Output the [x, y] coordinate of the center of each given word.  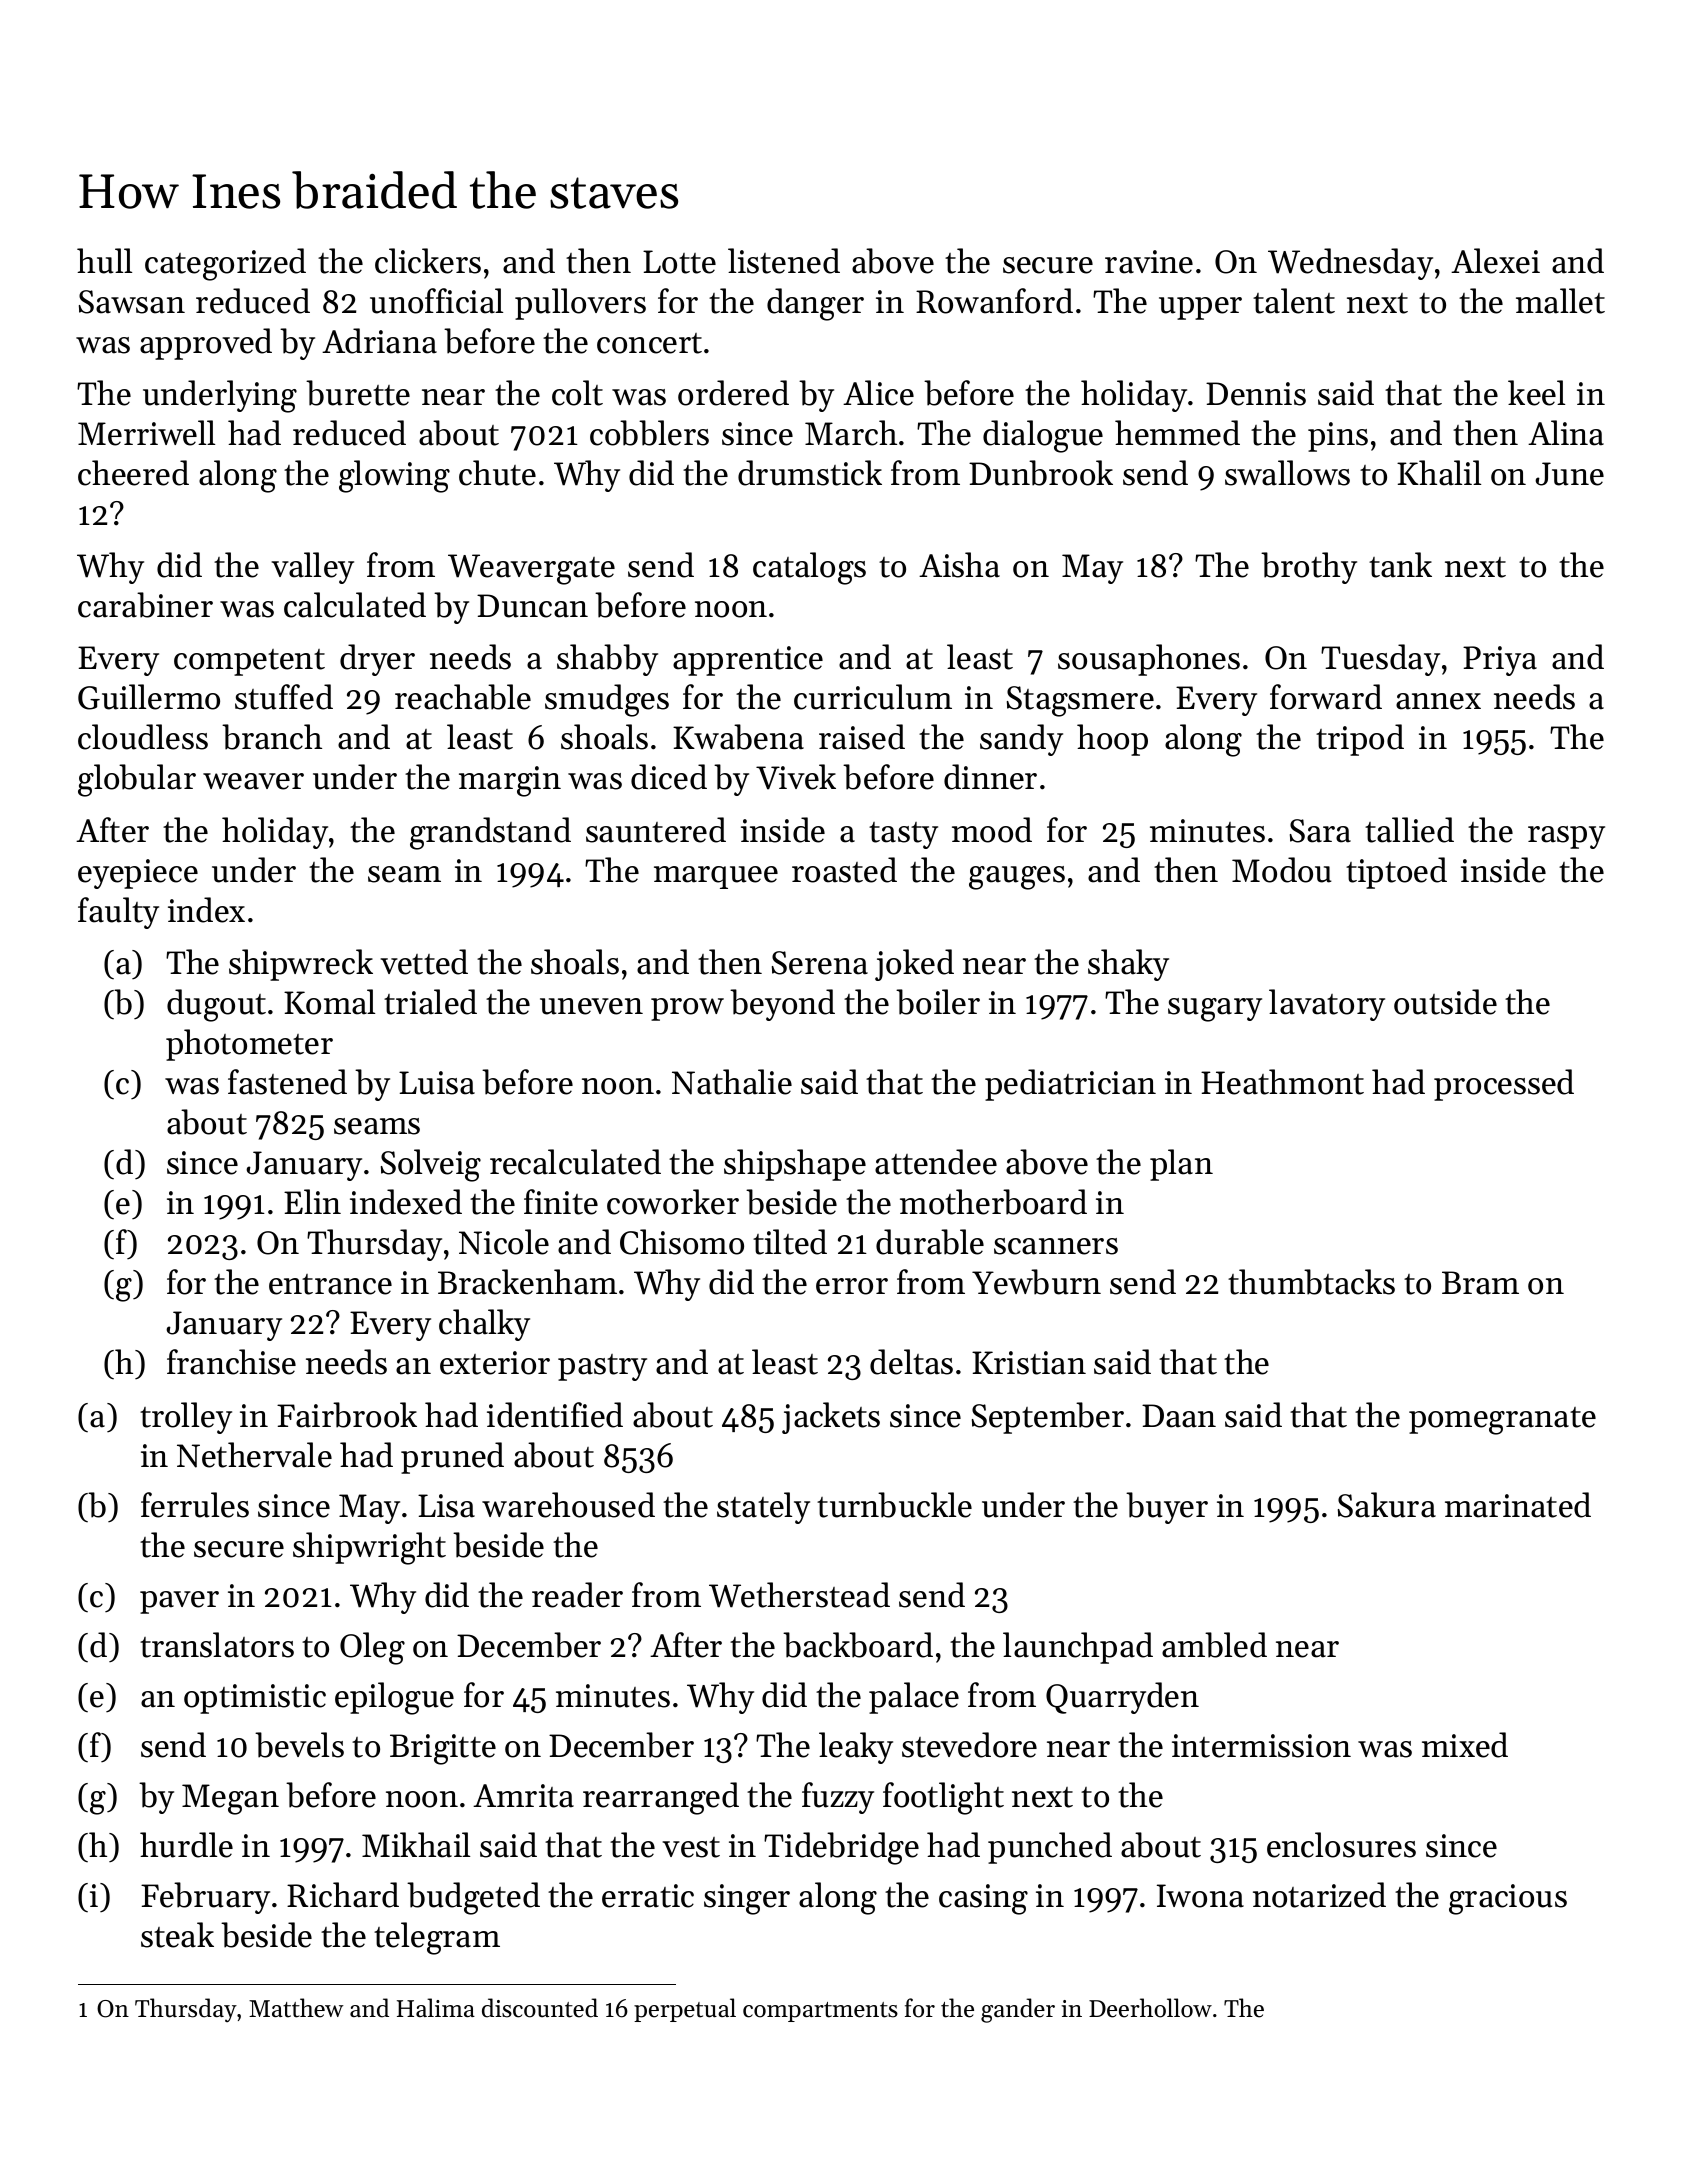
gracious [1508, 1899]
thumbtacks [1311, 1282]
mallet [1560, 301]
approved [206, 344]
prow [687, 1009]
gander [1018, 2010]
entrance [330, 1284]
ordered [733, 393]
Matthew [296, 2008]
